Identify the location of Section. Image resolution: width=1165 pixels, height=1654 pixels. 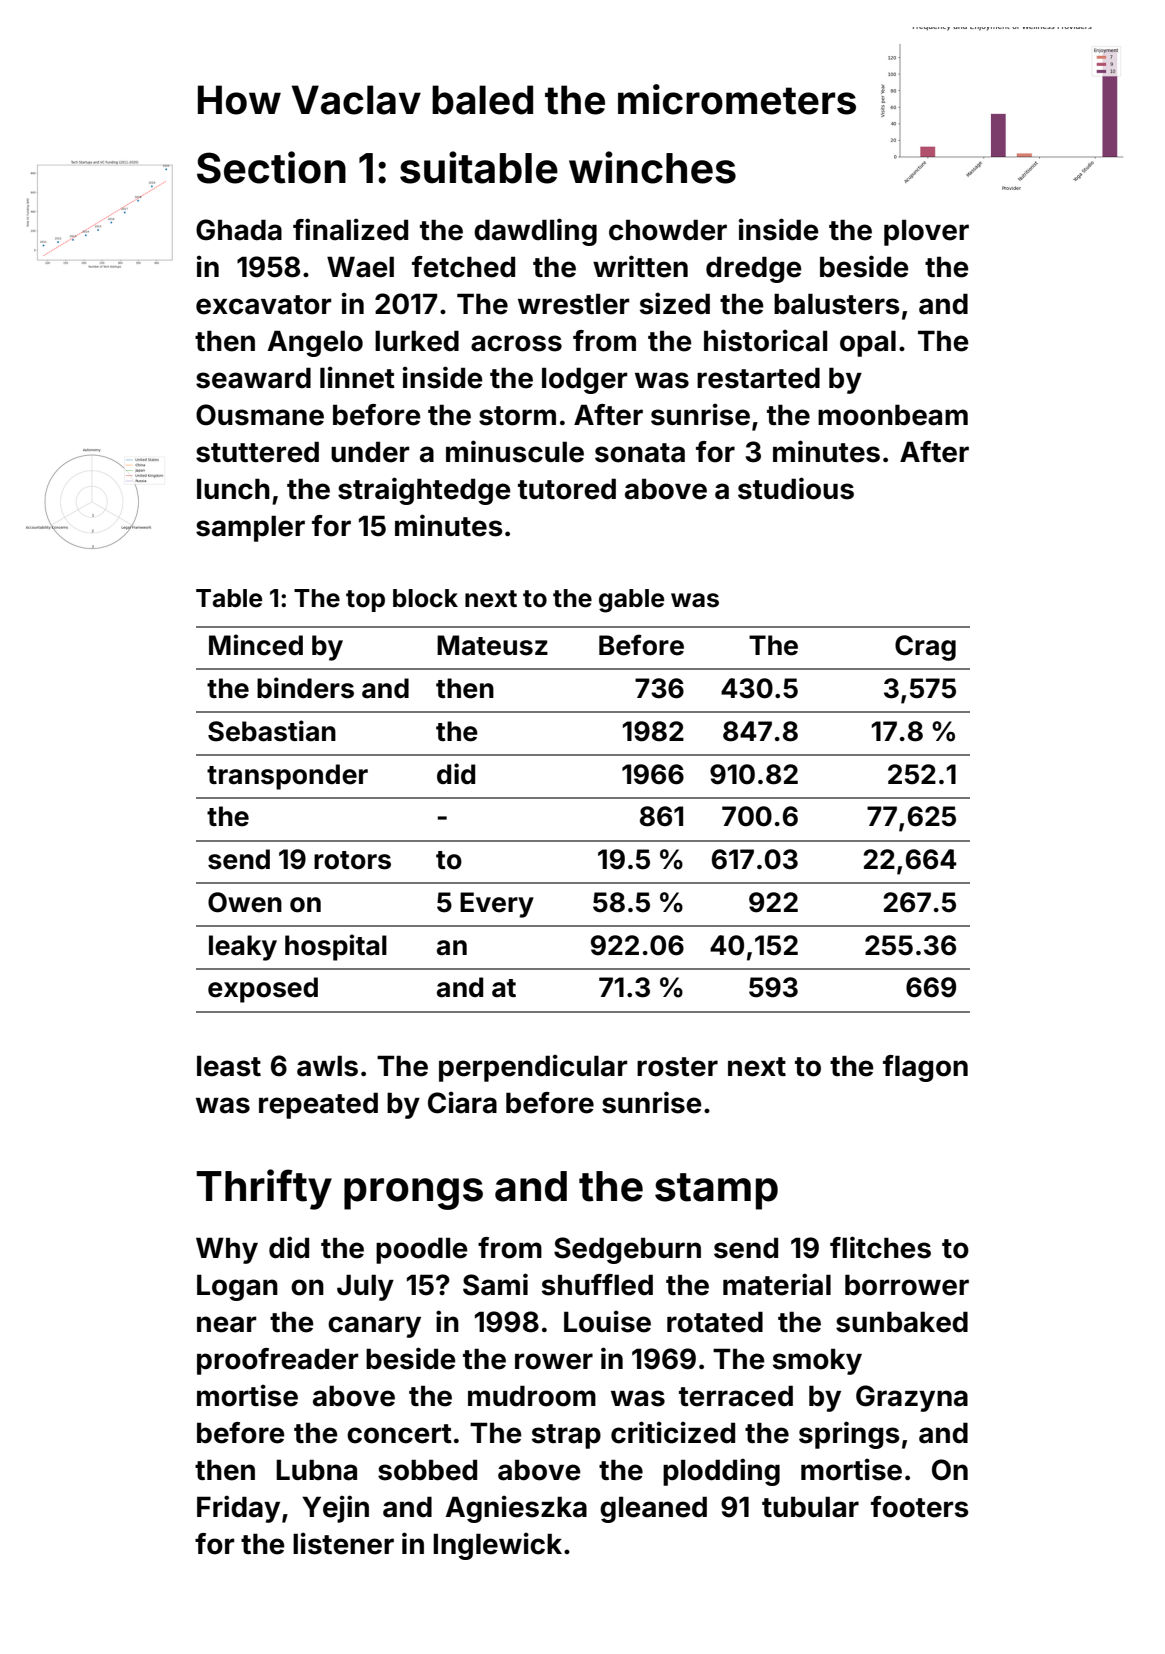
(271, 167).
